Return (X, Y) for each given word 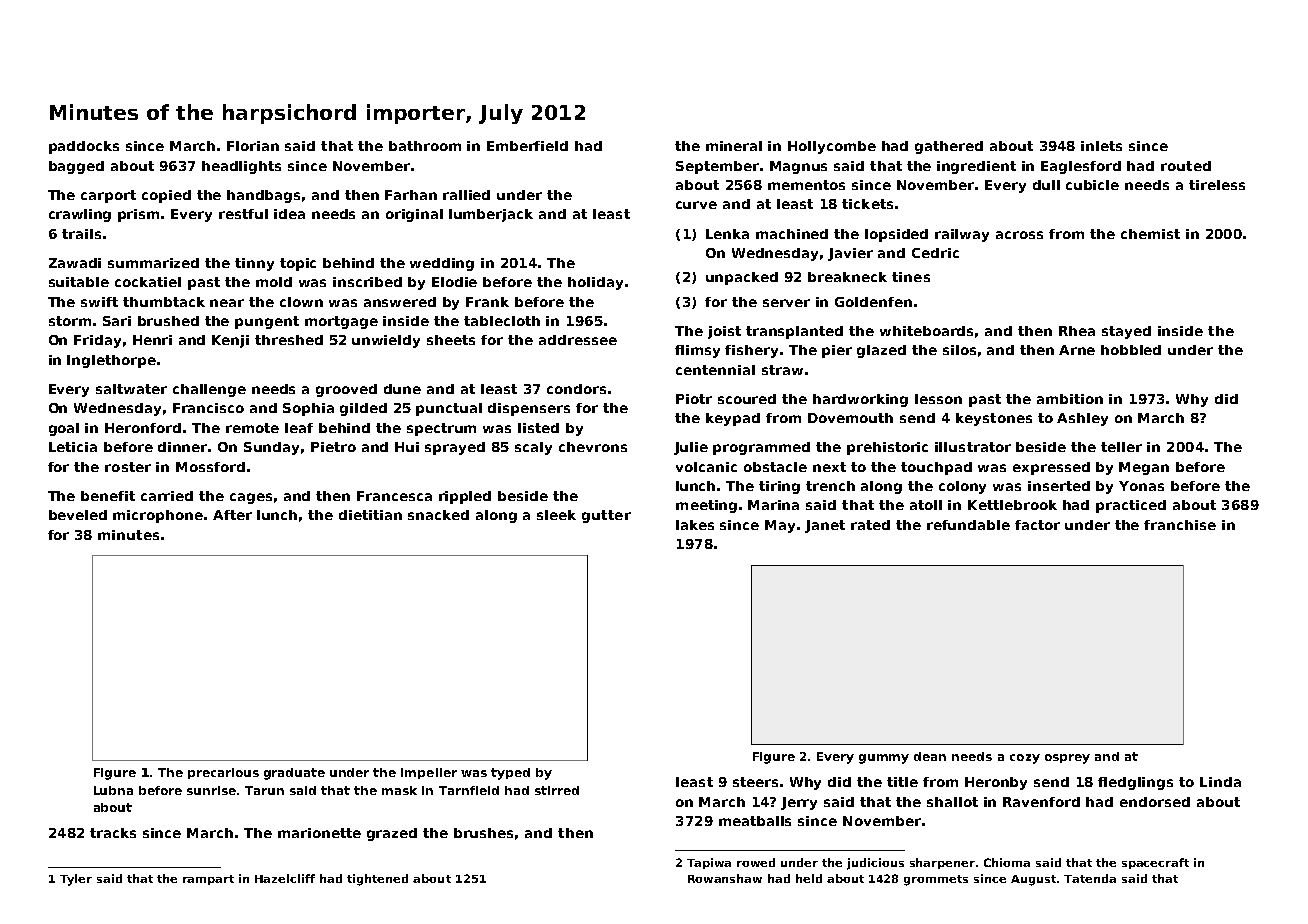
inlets (1101, 146)
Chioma (1007, 862)
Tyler (76, 880)
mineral (734, 146)
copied (166, 196)
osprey (1067, 759)
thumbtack (164, 302)
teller (1121, 447)
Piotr (694, 399)
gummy (884, 759)
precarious (223, 773)
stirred (557, 790)
